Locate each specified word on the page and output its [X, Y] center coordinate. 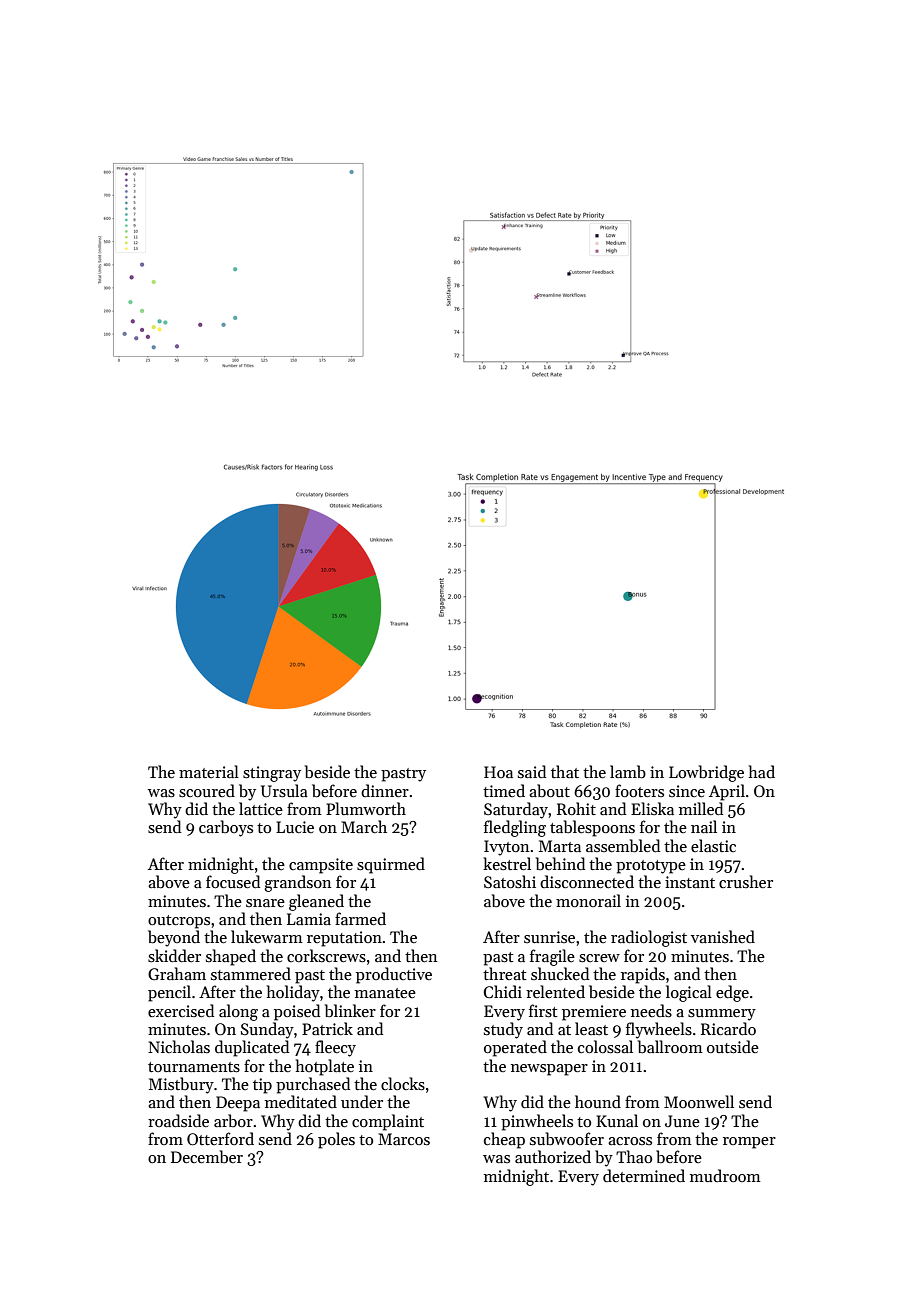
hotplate [325, 1067]
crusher [746, 881]
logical [689, 993]
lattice [261, 808]
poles [336, 1140]
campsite [321, 866]
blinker [350, 1011]
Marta [560, 846]
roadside [178, 1120]
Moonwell [699, 1101]
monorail [588, 900]
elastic [713, 845]
